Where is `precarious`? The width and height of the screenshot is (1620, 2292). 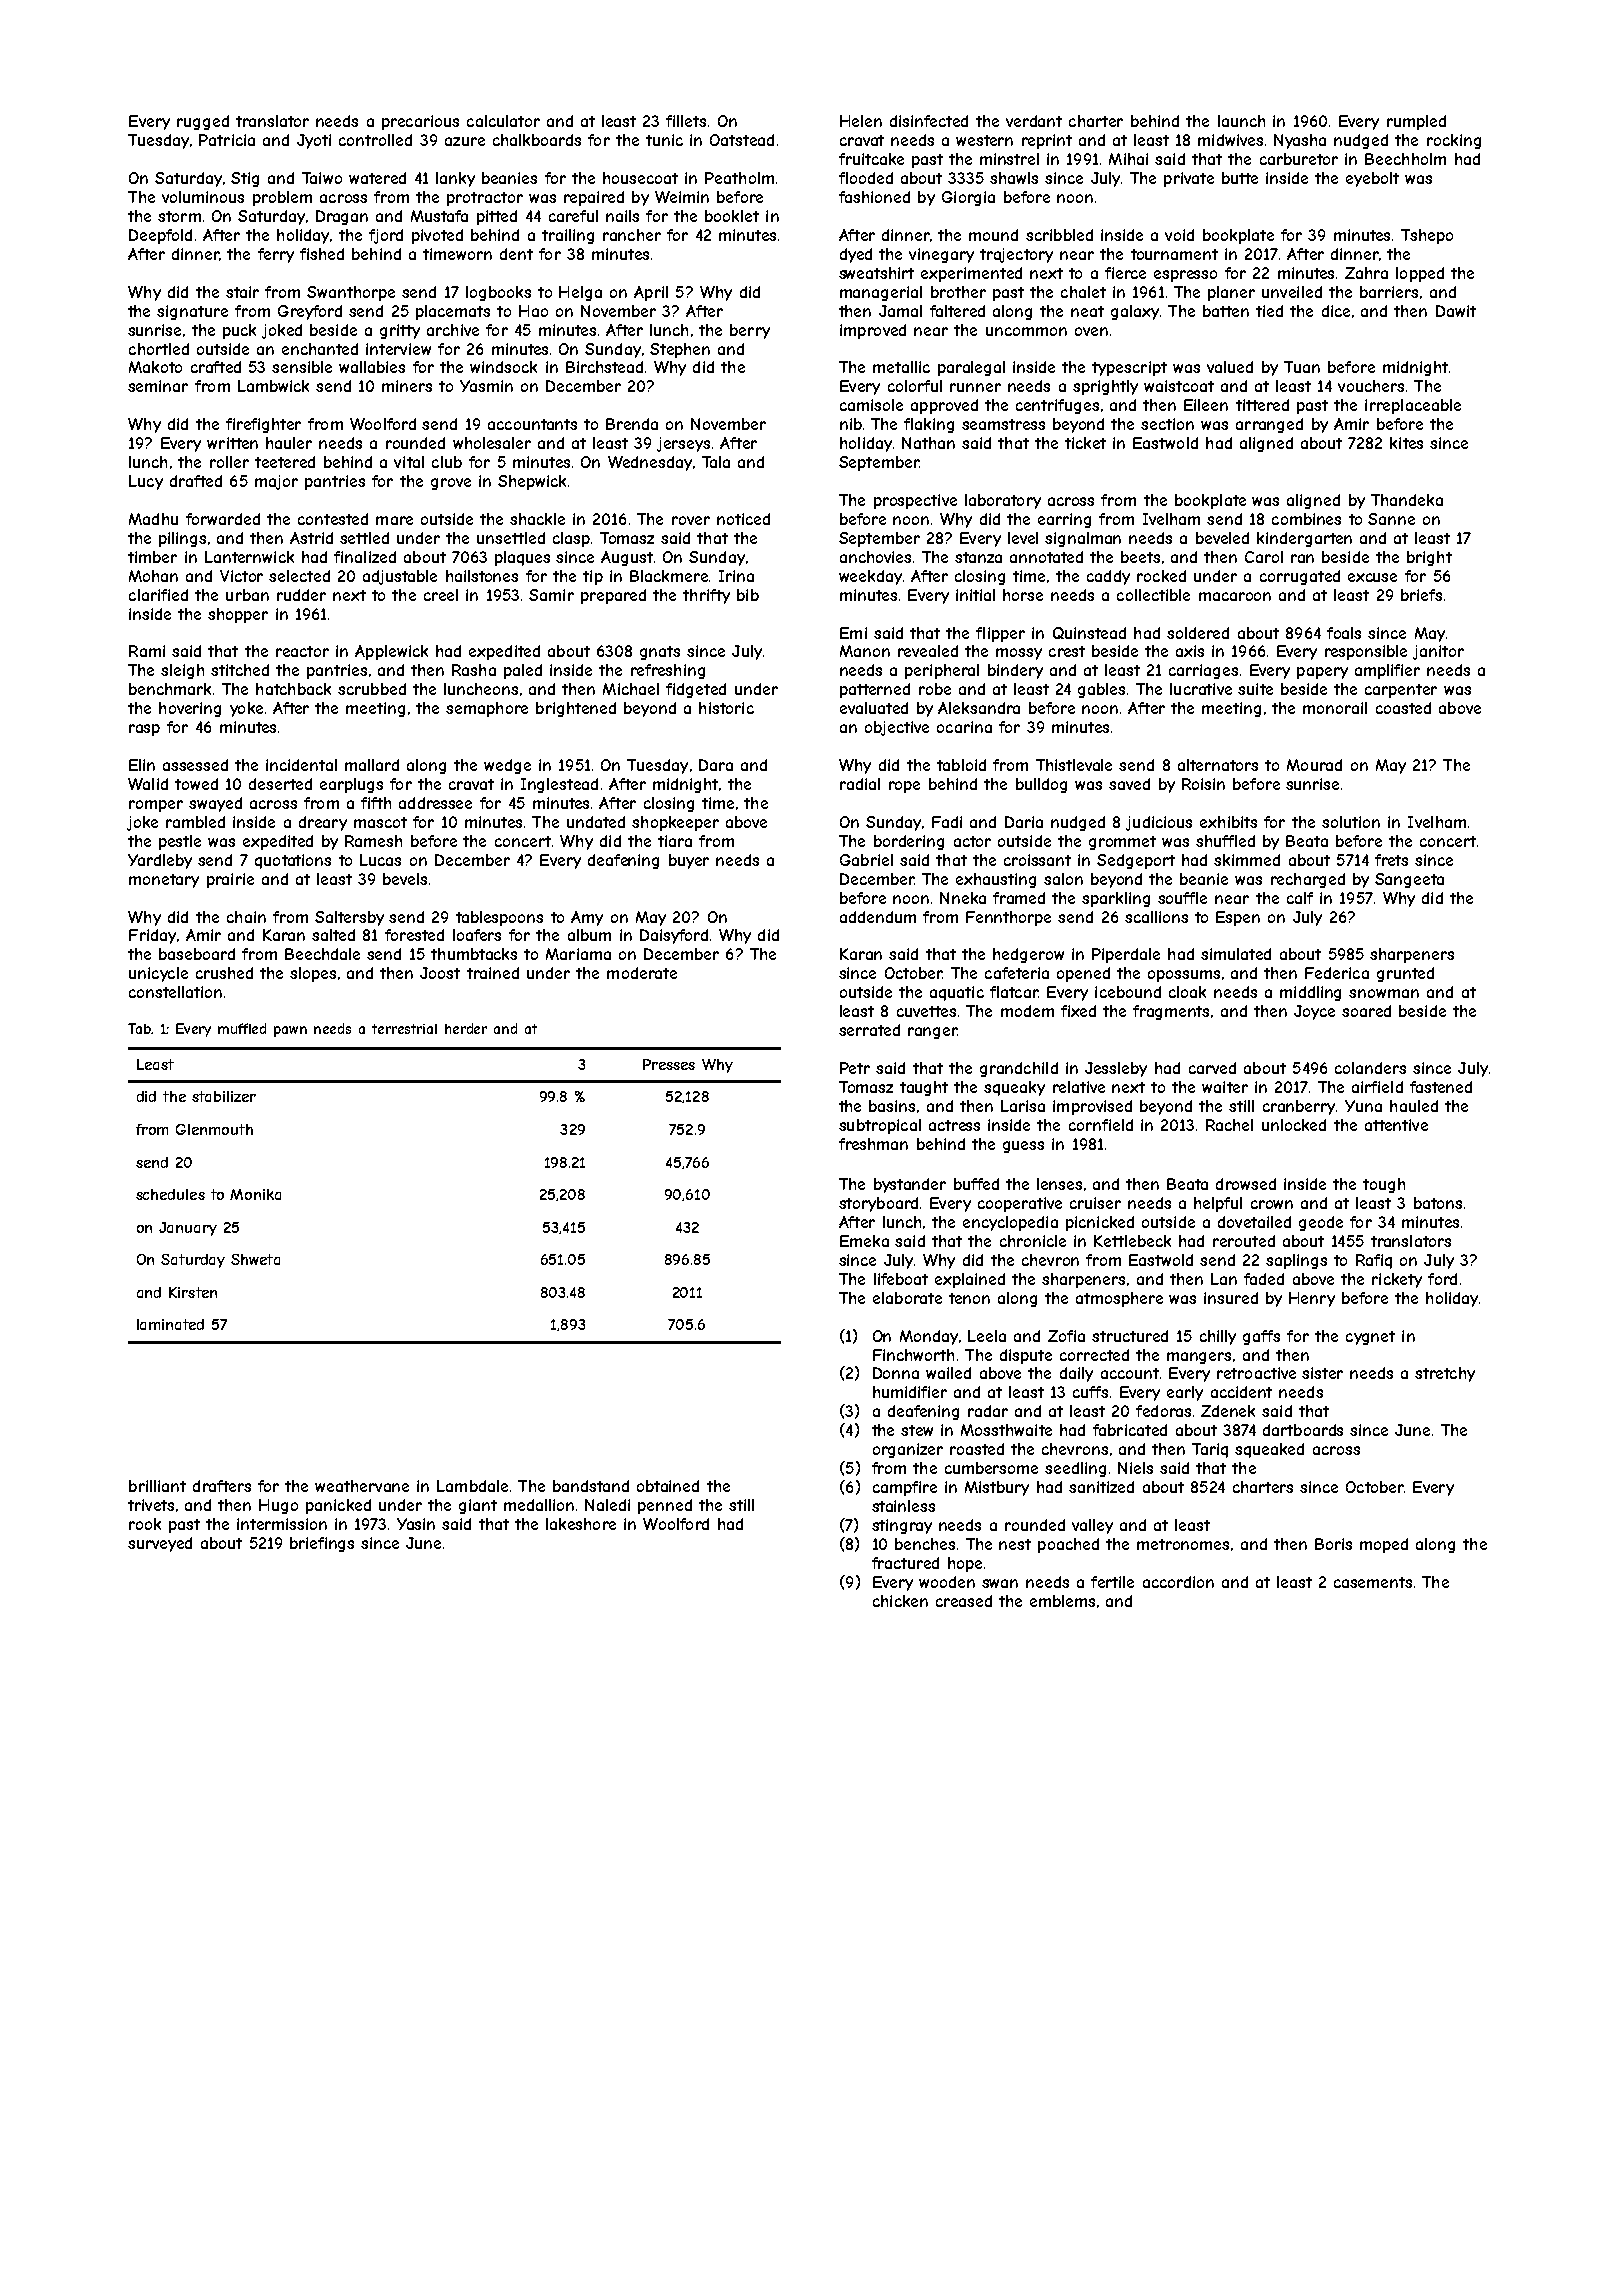
precarious is located at coordinates (420, 122).
